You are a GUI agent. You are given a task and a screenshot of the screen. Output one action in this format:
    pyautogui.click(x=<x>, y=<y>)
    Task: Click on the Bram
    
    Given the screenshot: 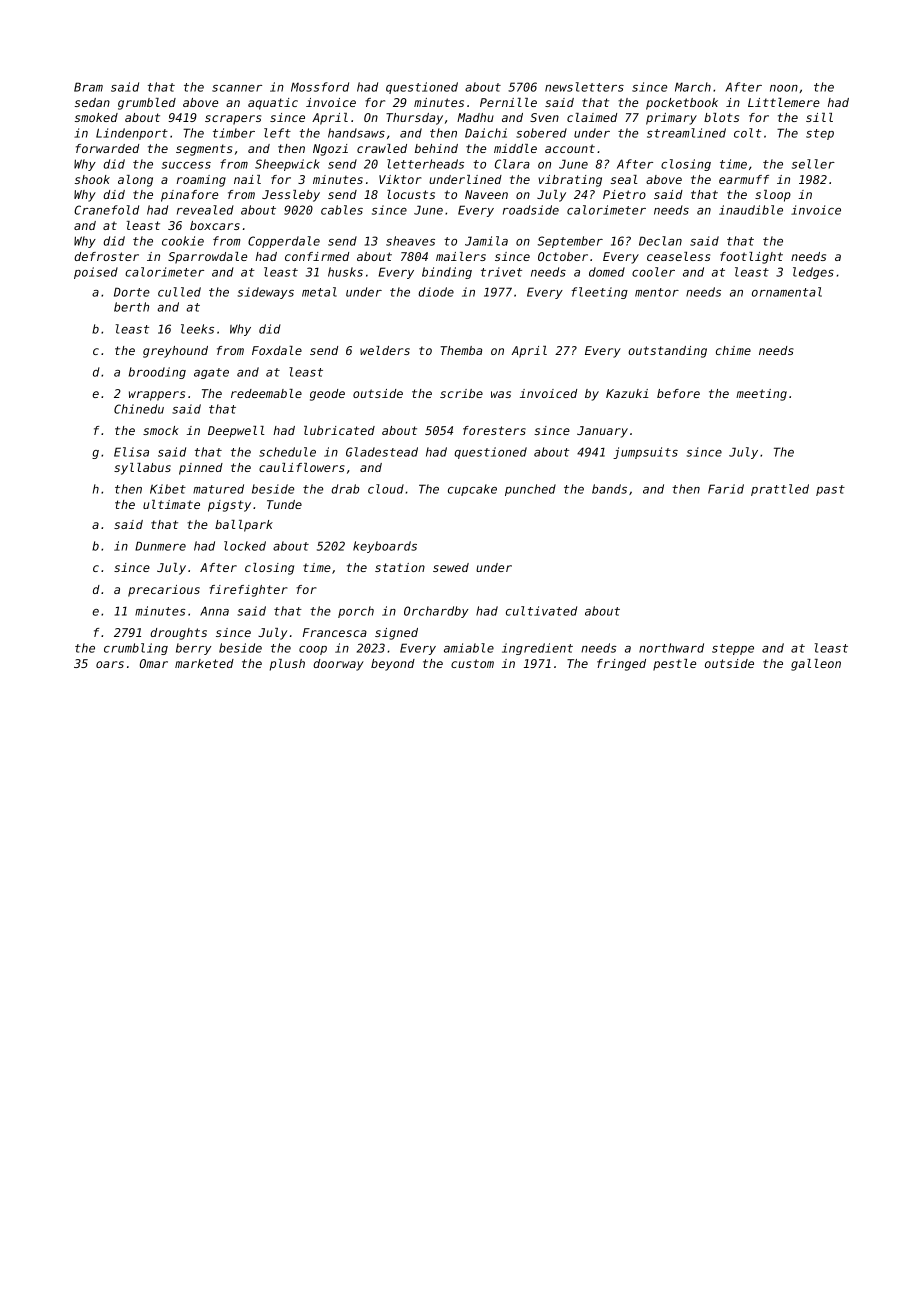 What is the action you would take?
    pyautogui.click(x=88, y=87)
